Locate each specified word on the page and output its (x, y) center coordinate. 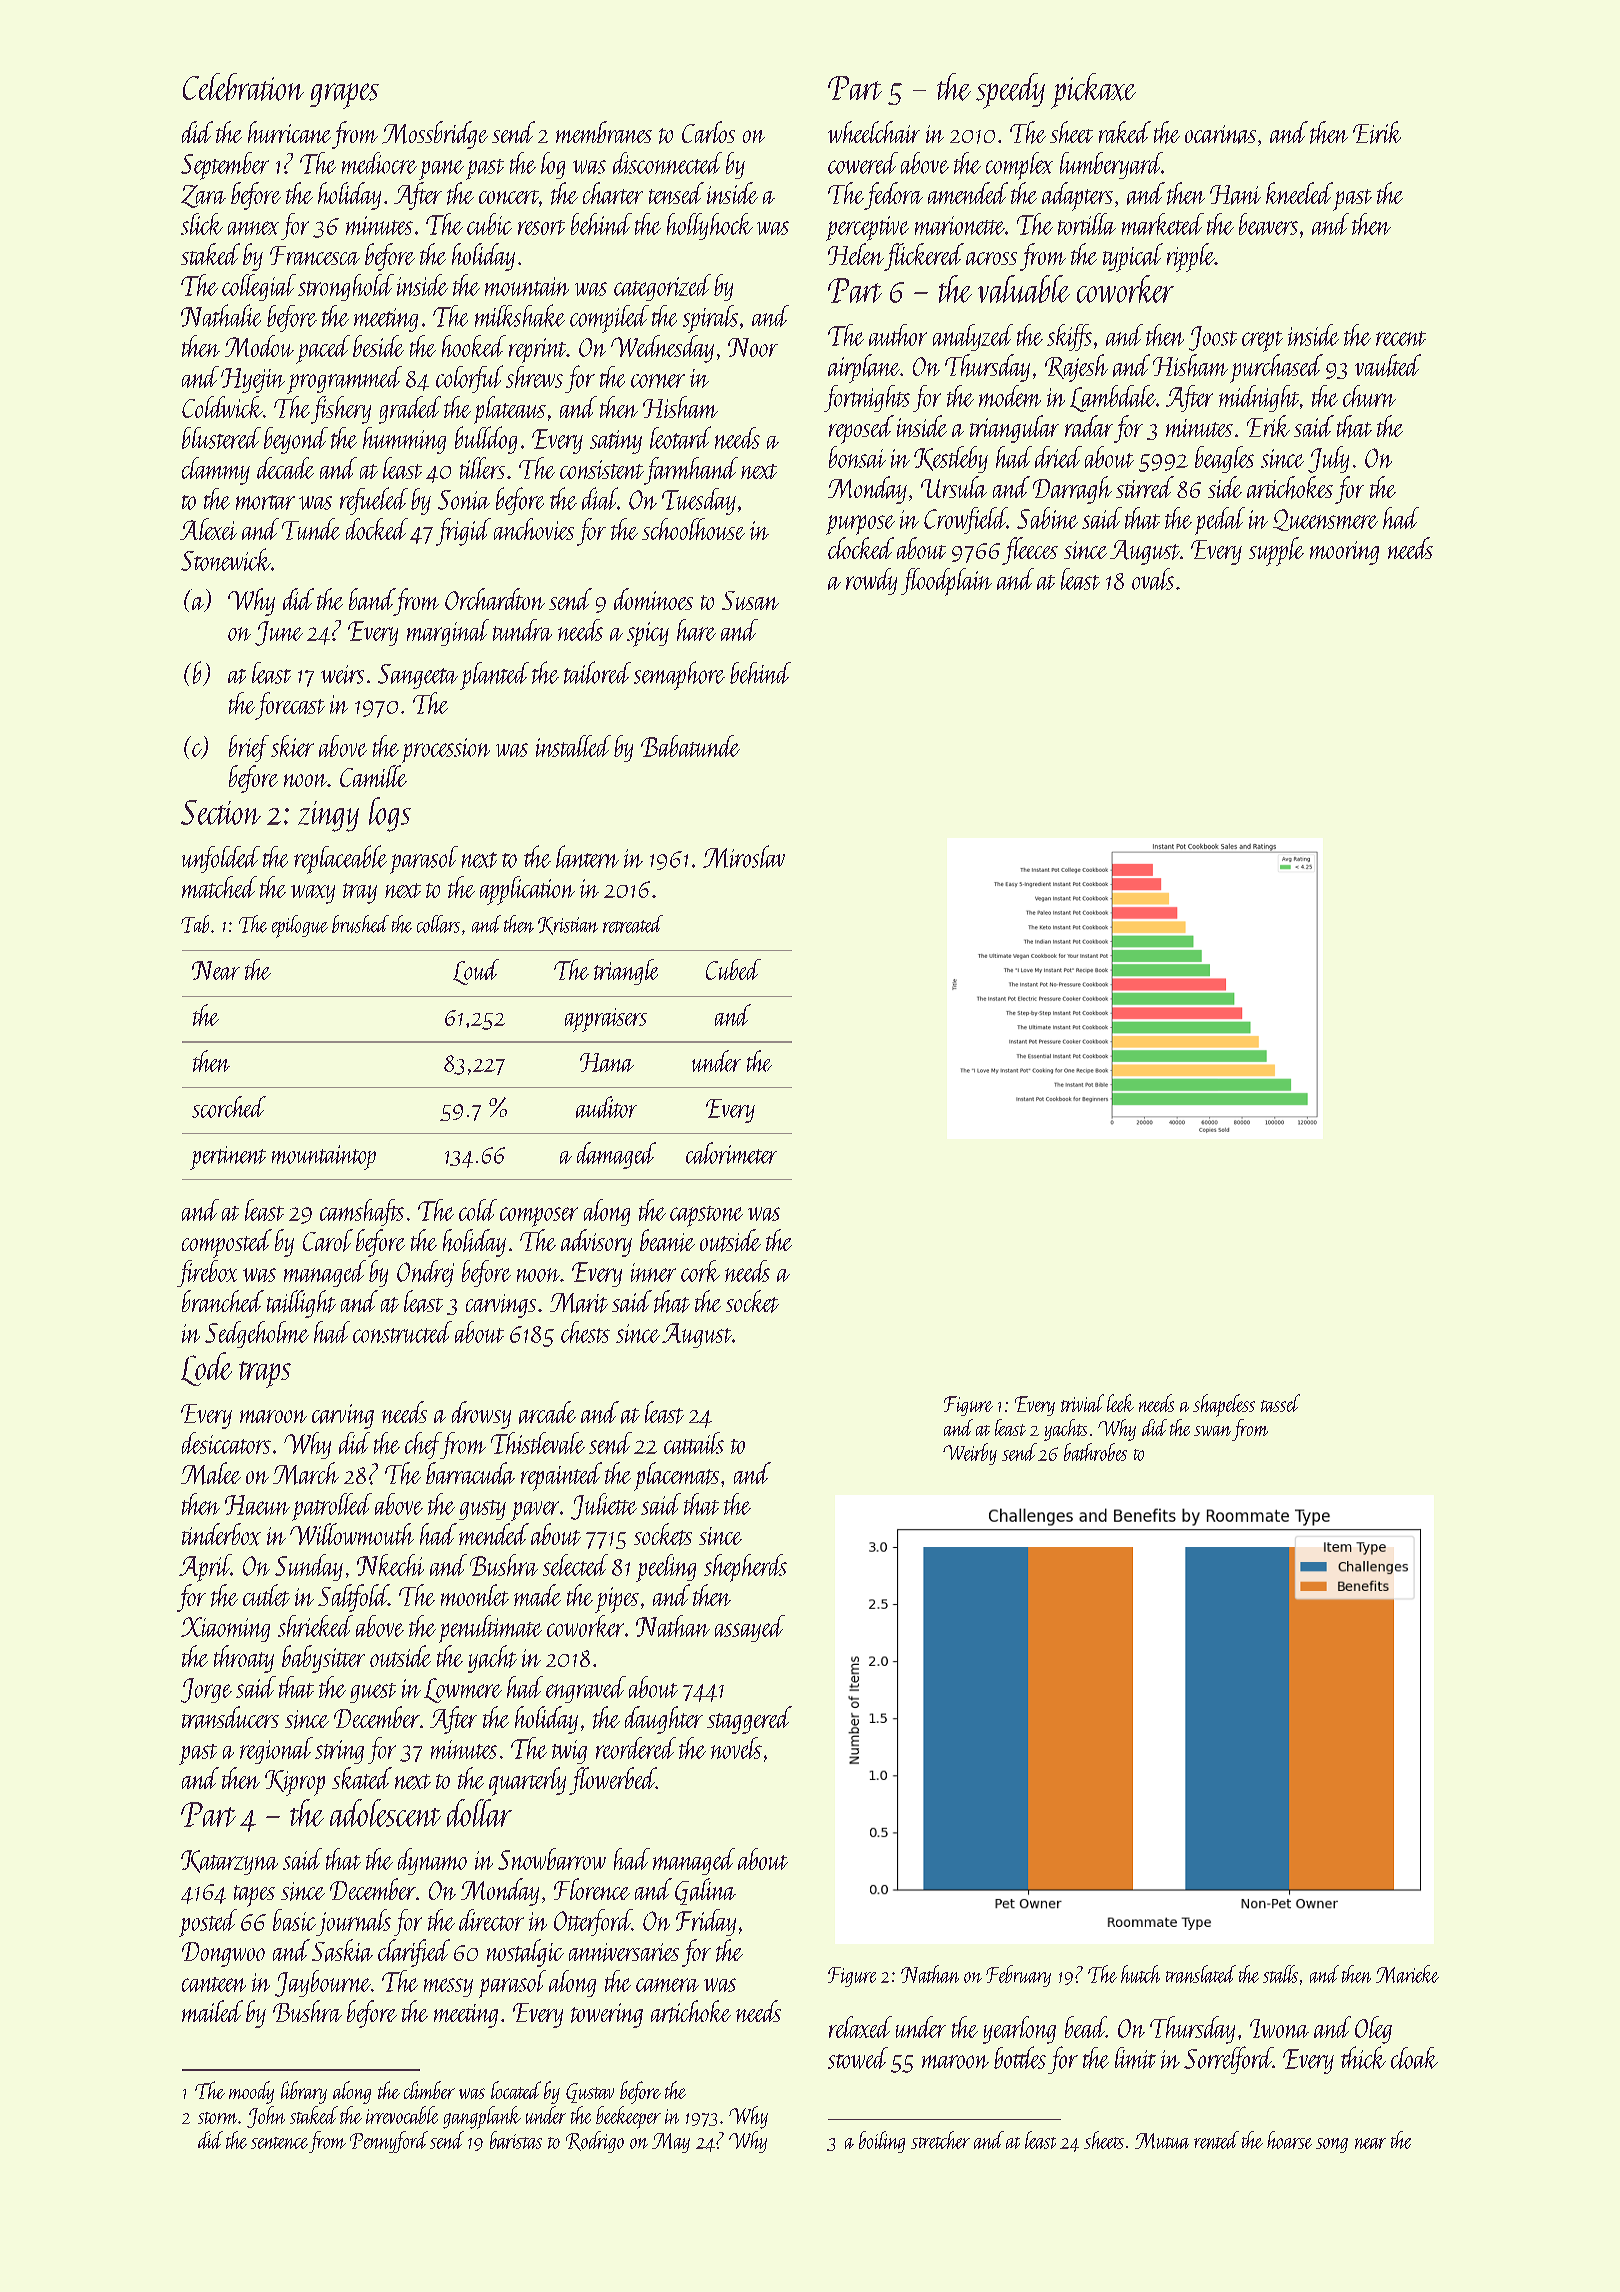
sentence (279, 2143)
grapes (344, 96)
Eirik (1377, 132)
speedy (1010, 91)
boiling (882, 2142)
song (1332, 2145)
